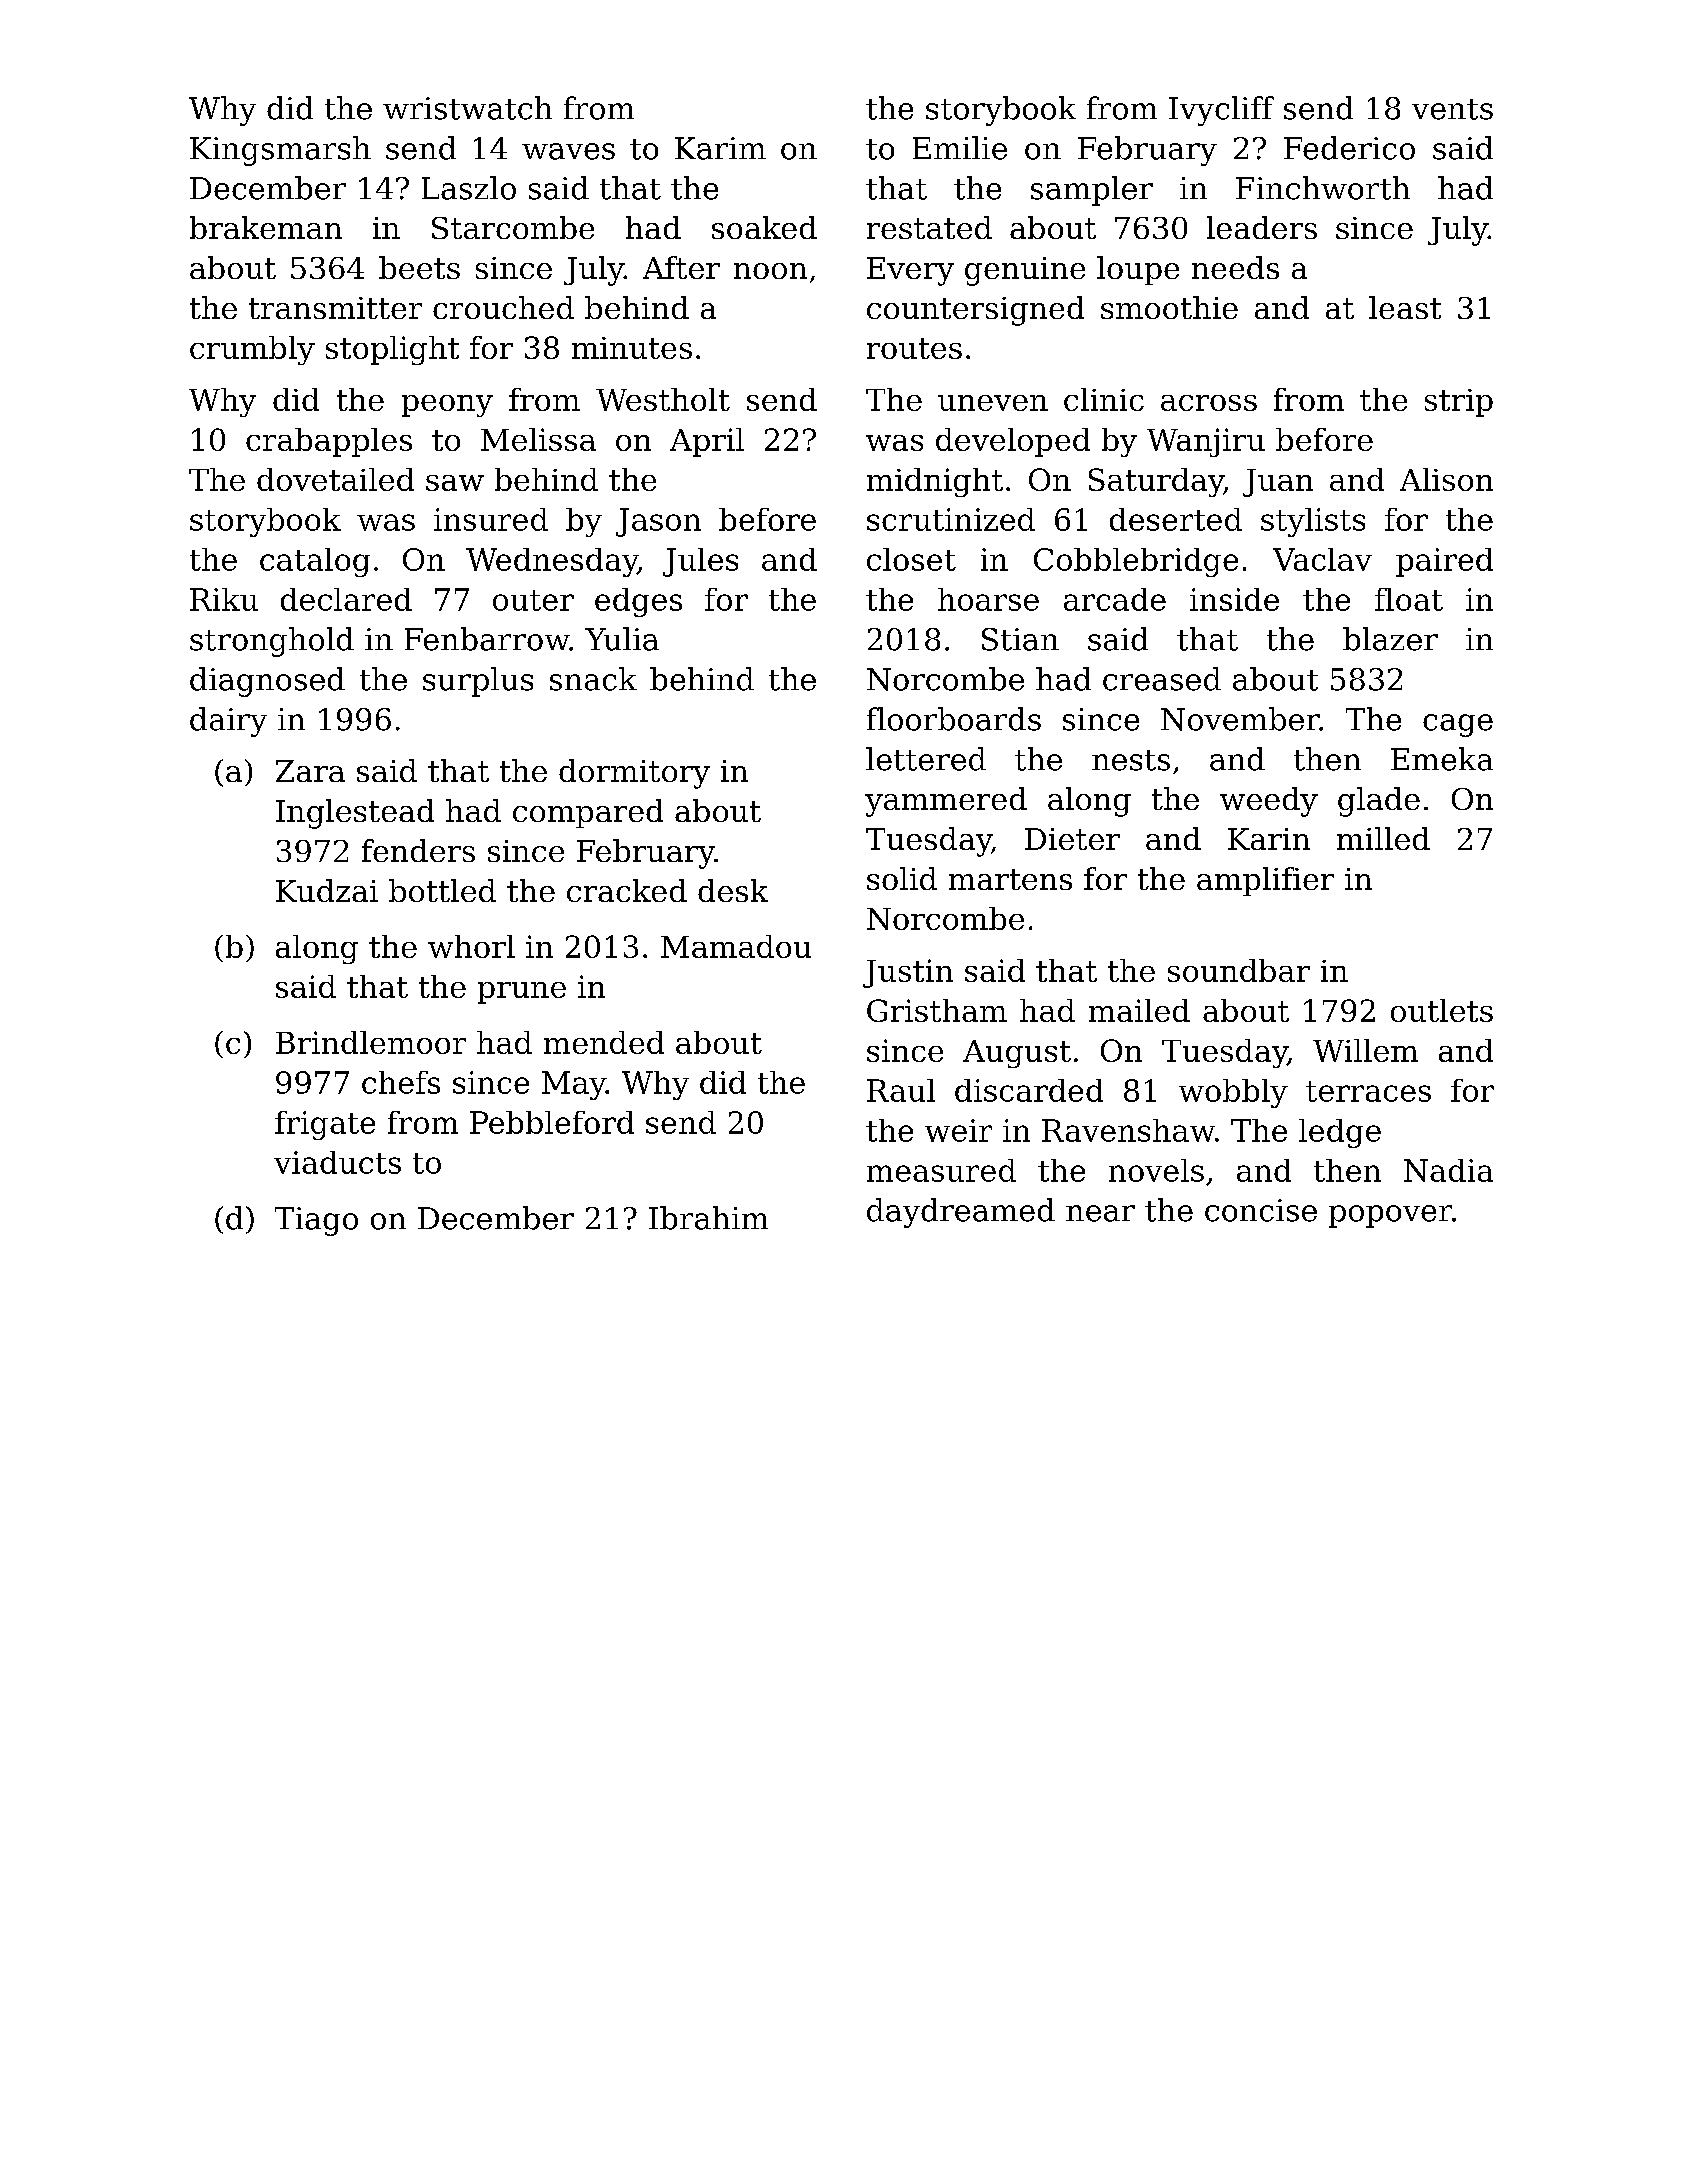  What do you see at coordinates (1013, 442) in the image?
I see `developed` at bounding box center [1013, 442].
